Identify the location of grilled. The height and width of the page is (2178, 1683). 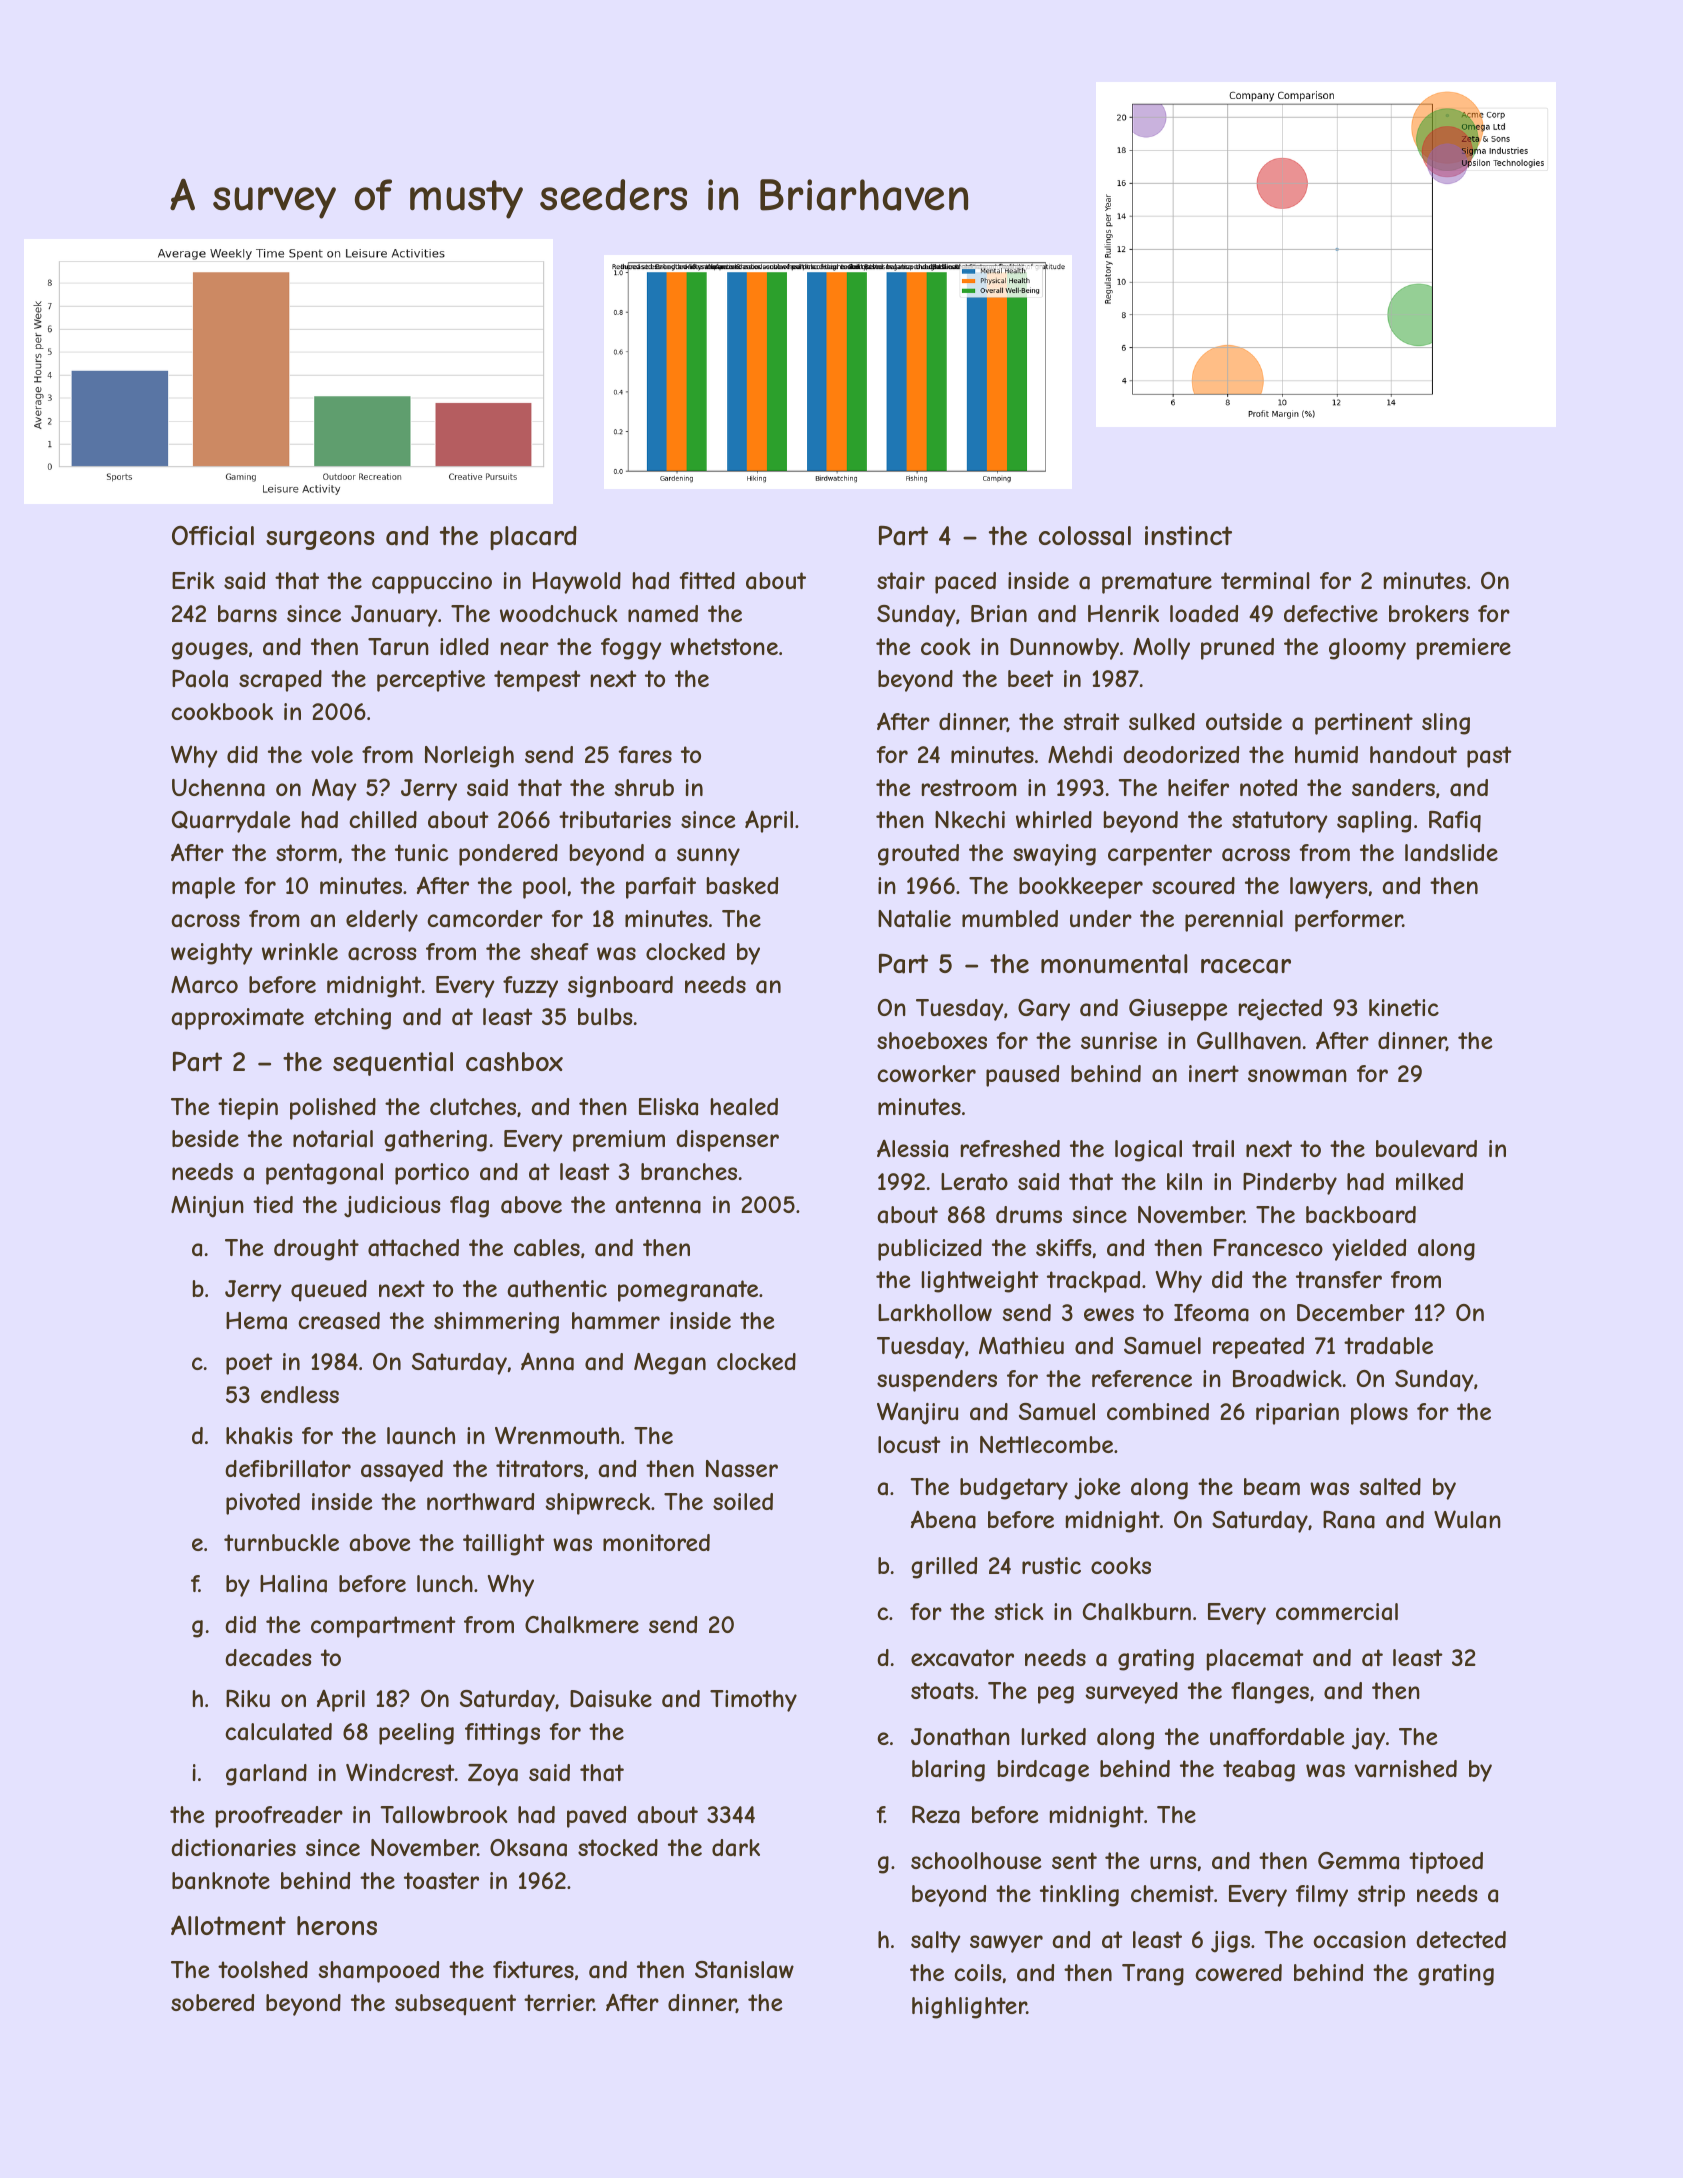
(944, 1568).
